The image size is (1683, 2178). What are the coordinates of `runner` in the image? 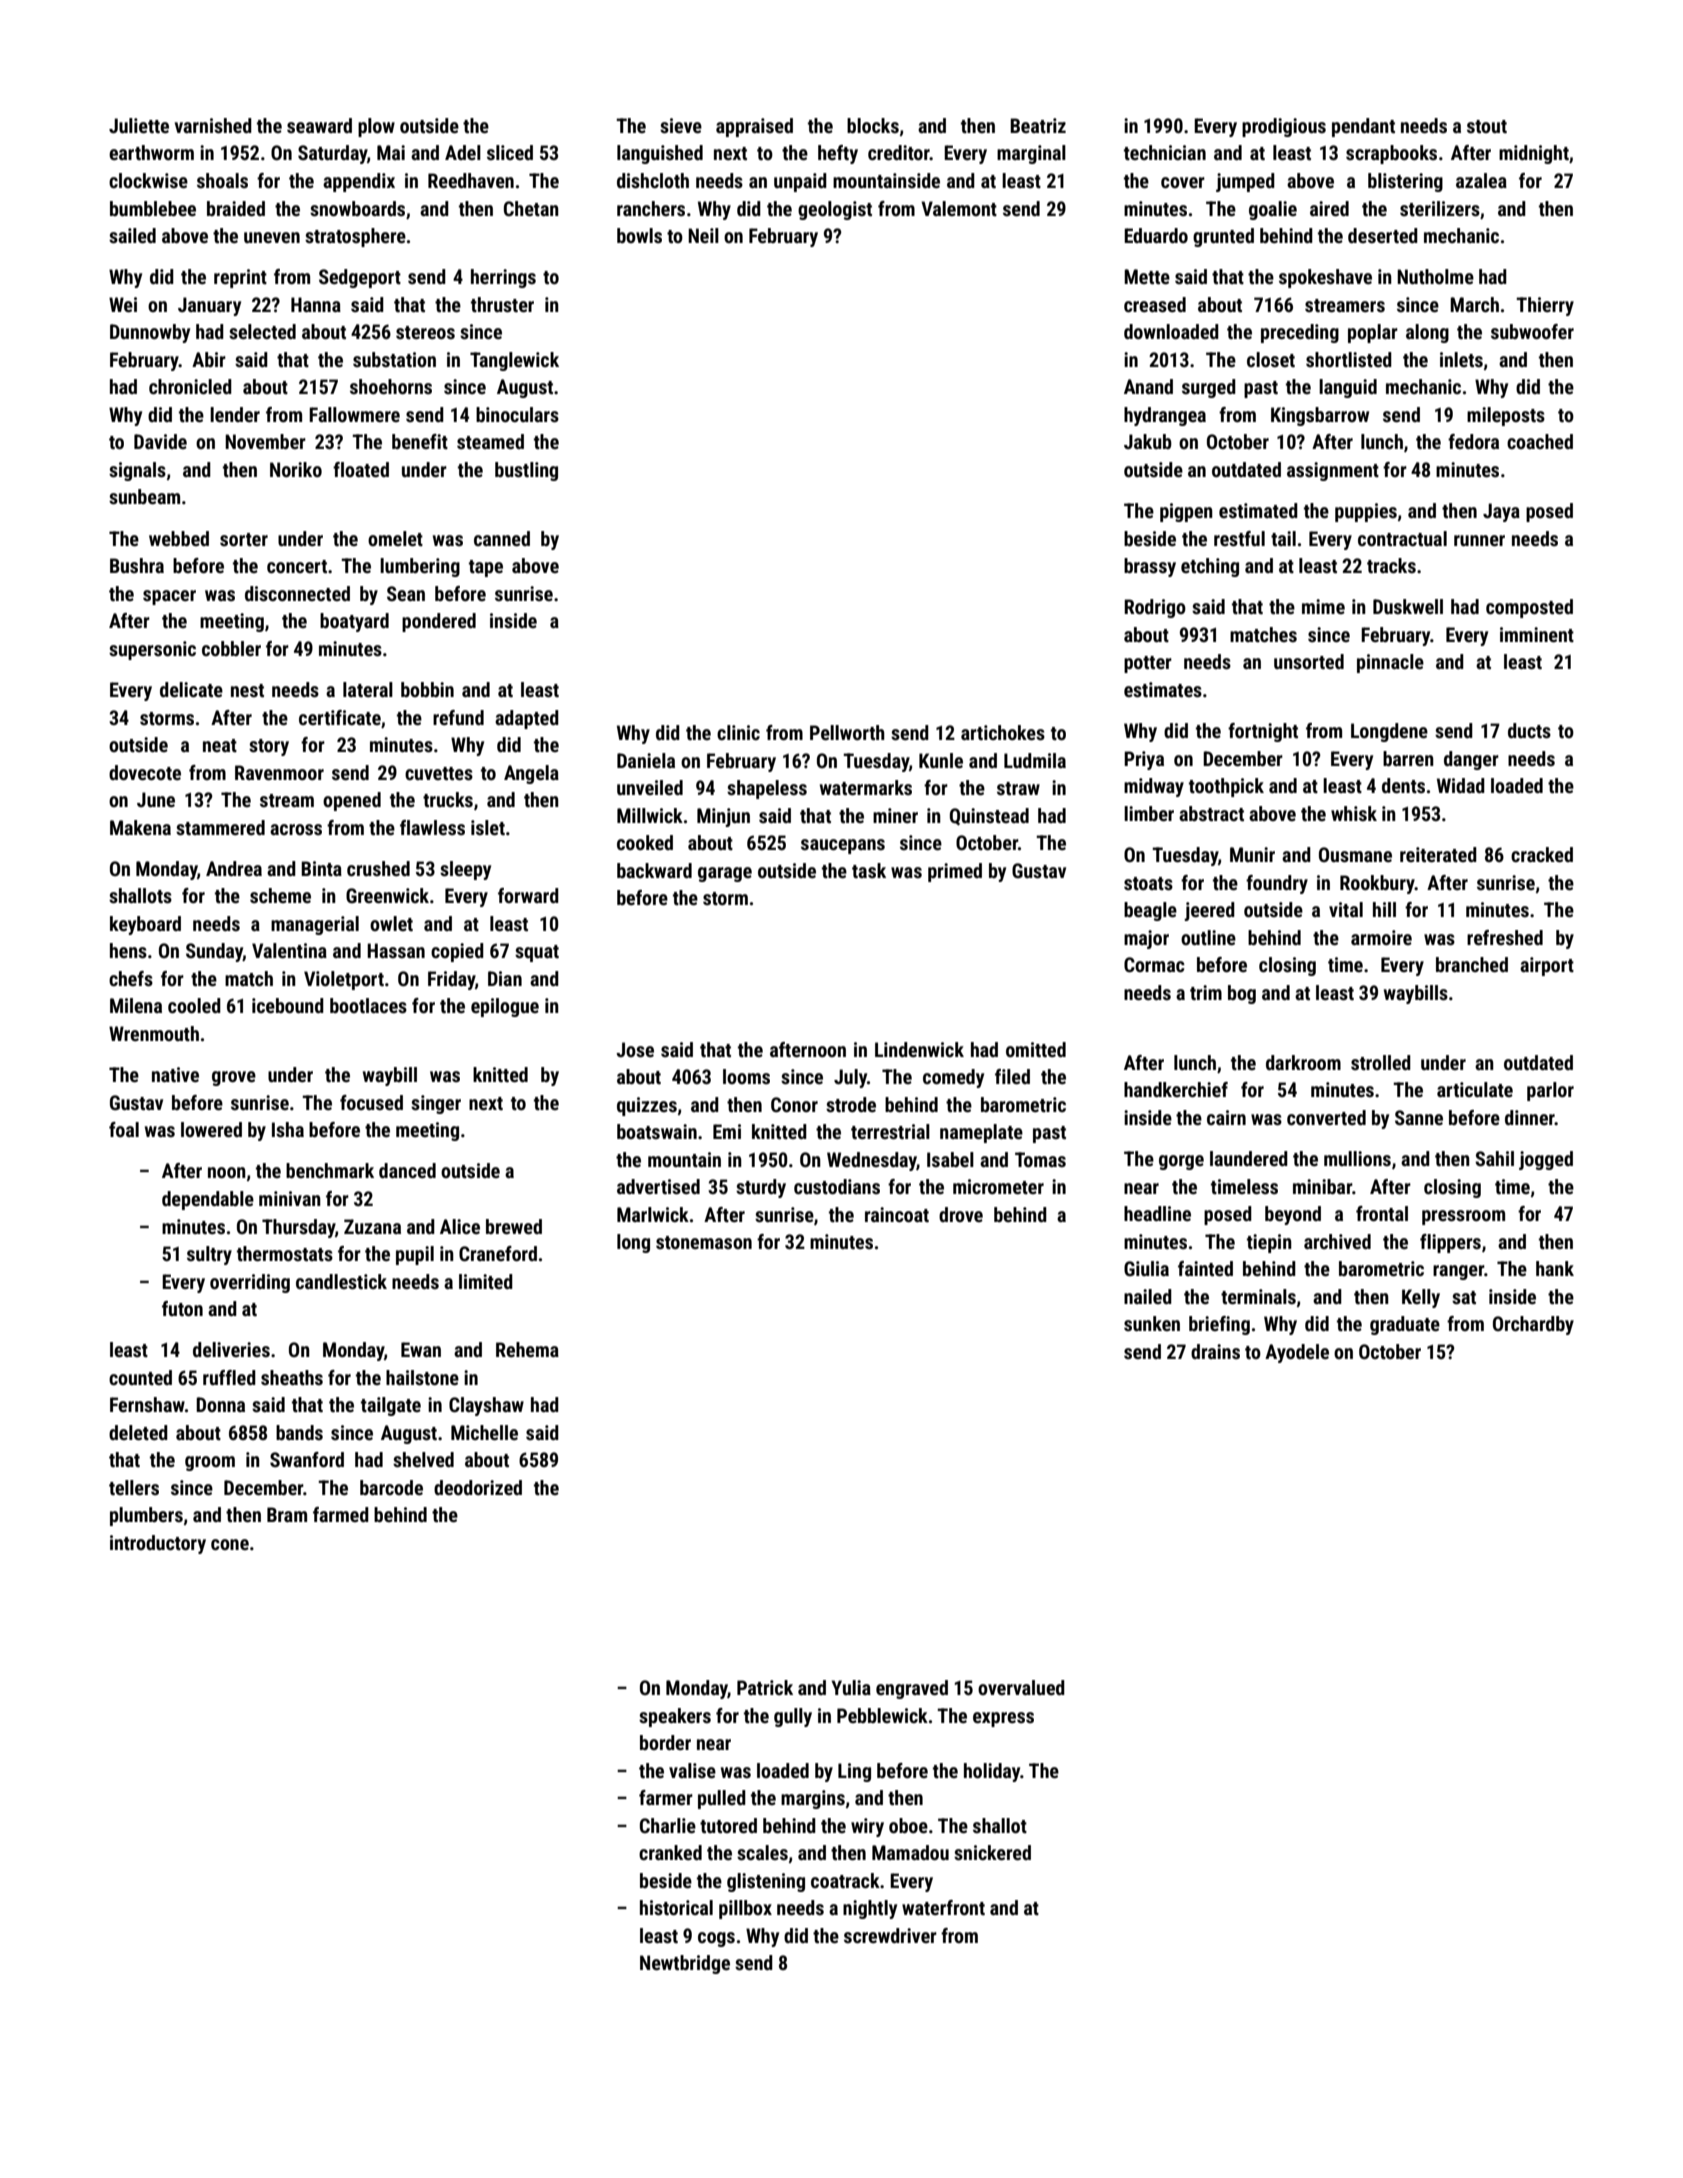 It's located at (1479, 540).
